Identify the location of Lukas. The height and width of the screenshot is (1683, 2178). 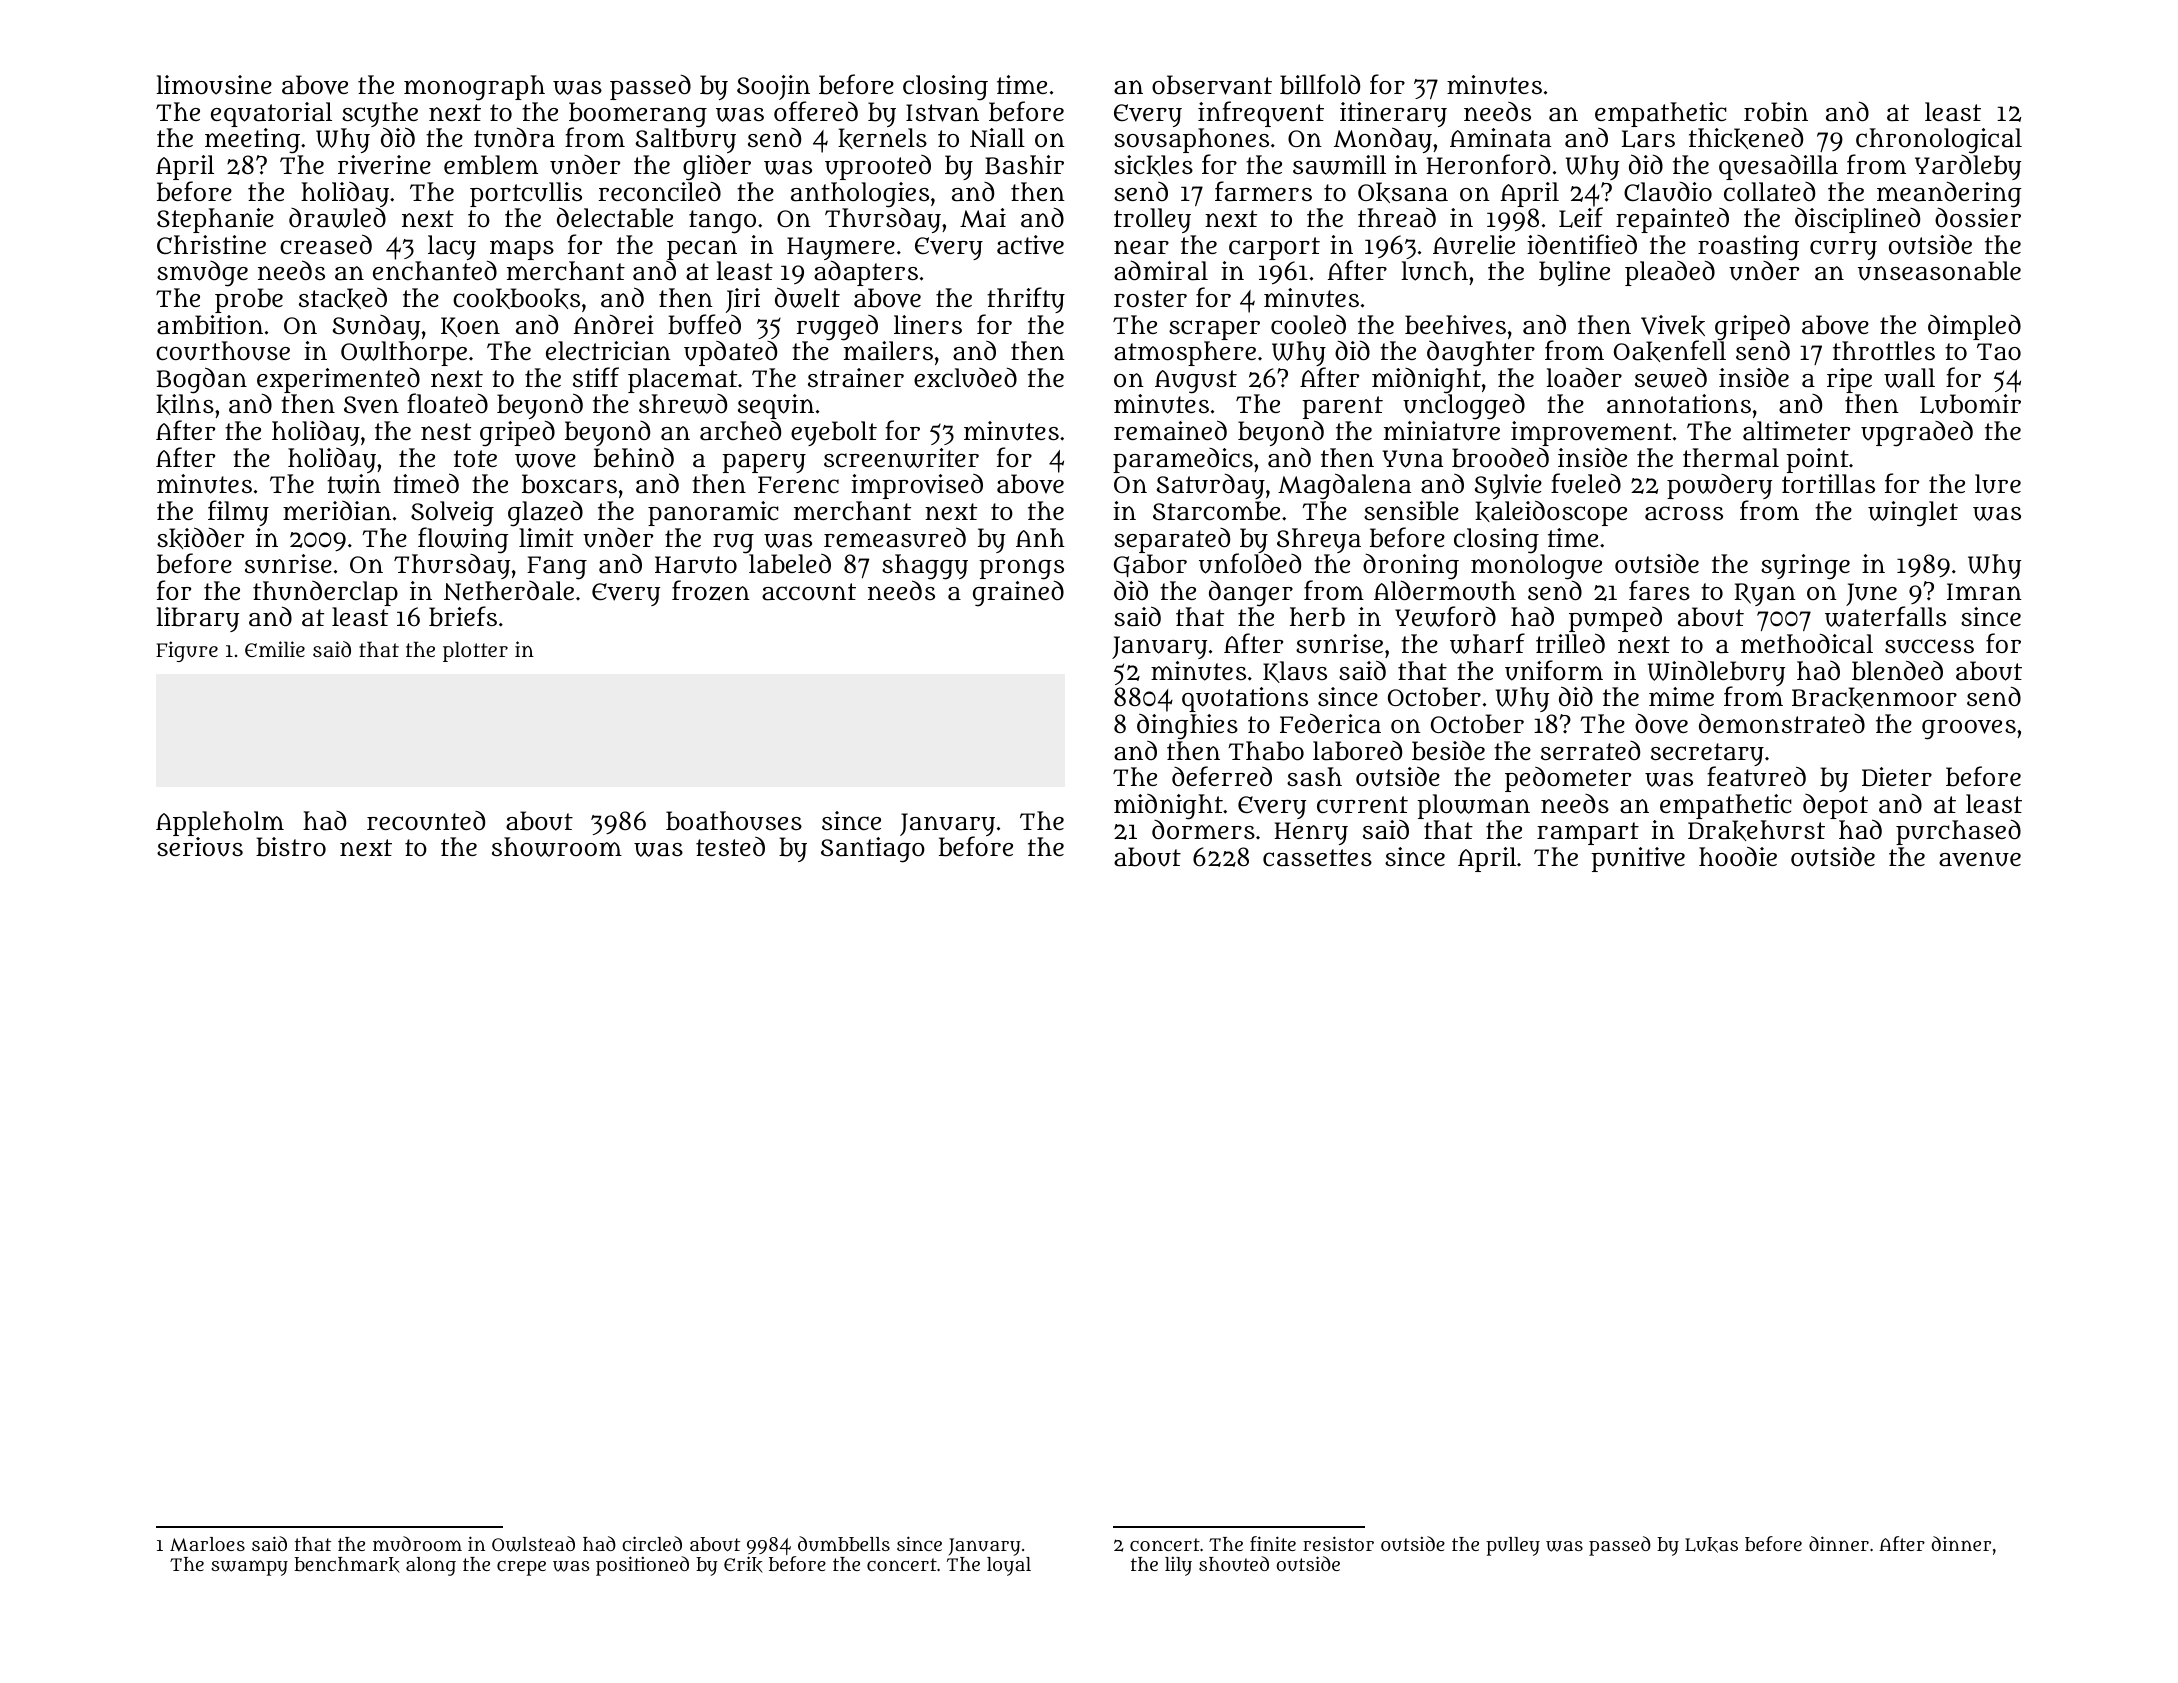
(1711, 1545).
